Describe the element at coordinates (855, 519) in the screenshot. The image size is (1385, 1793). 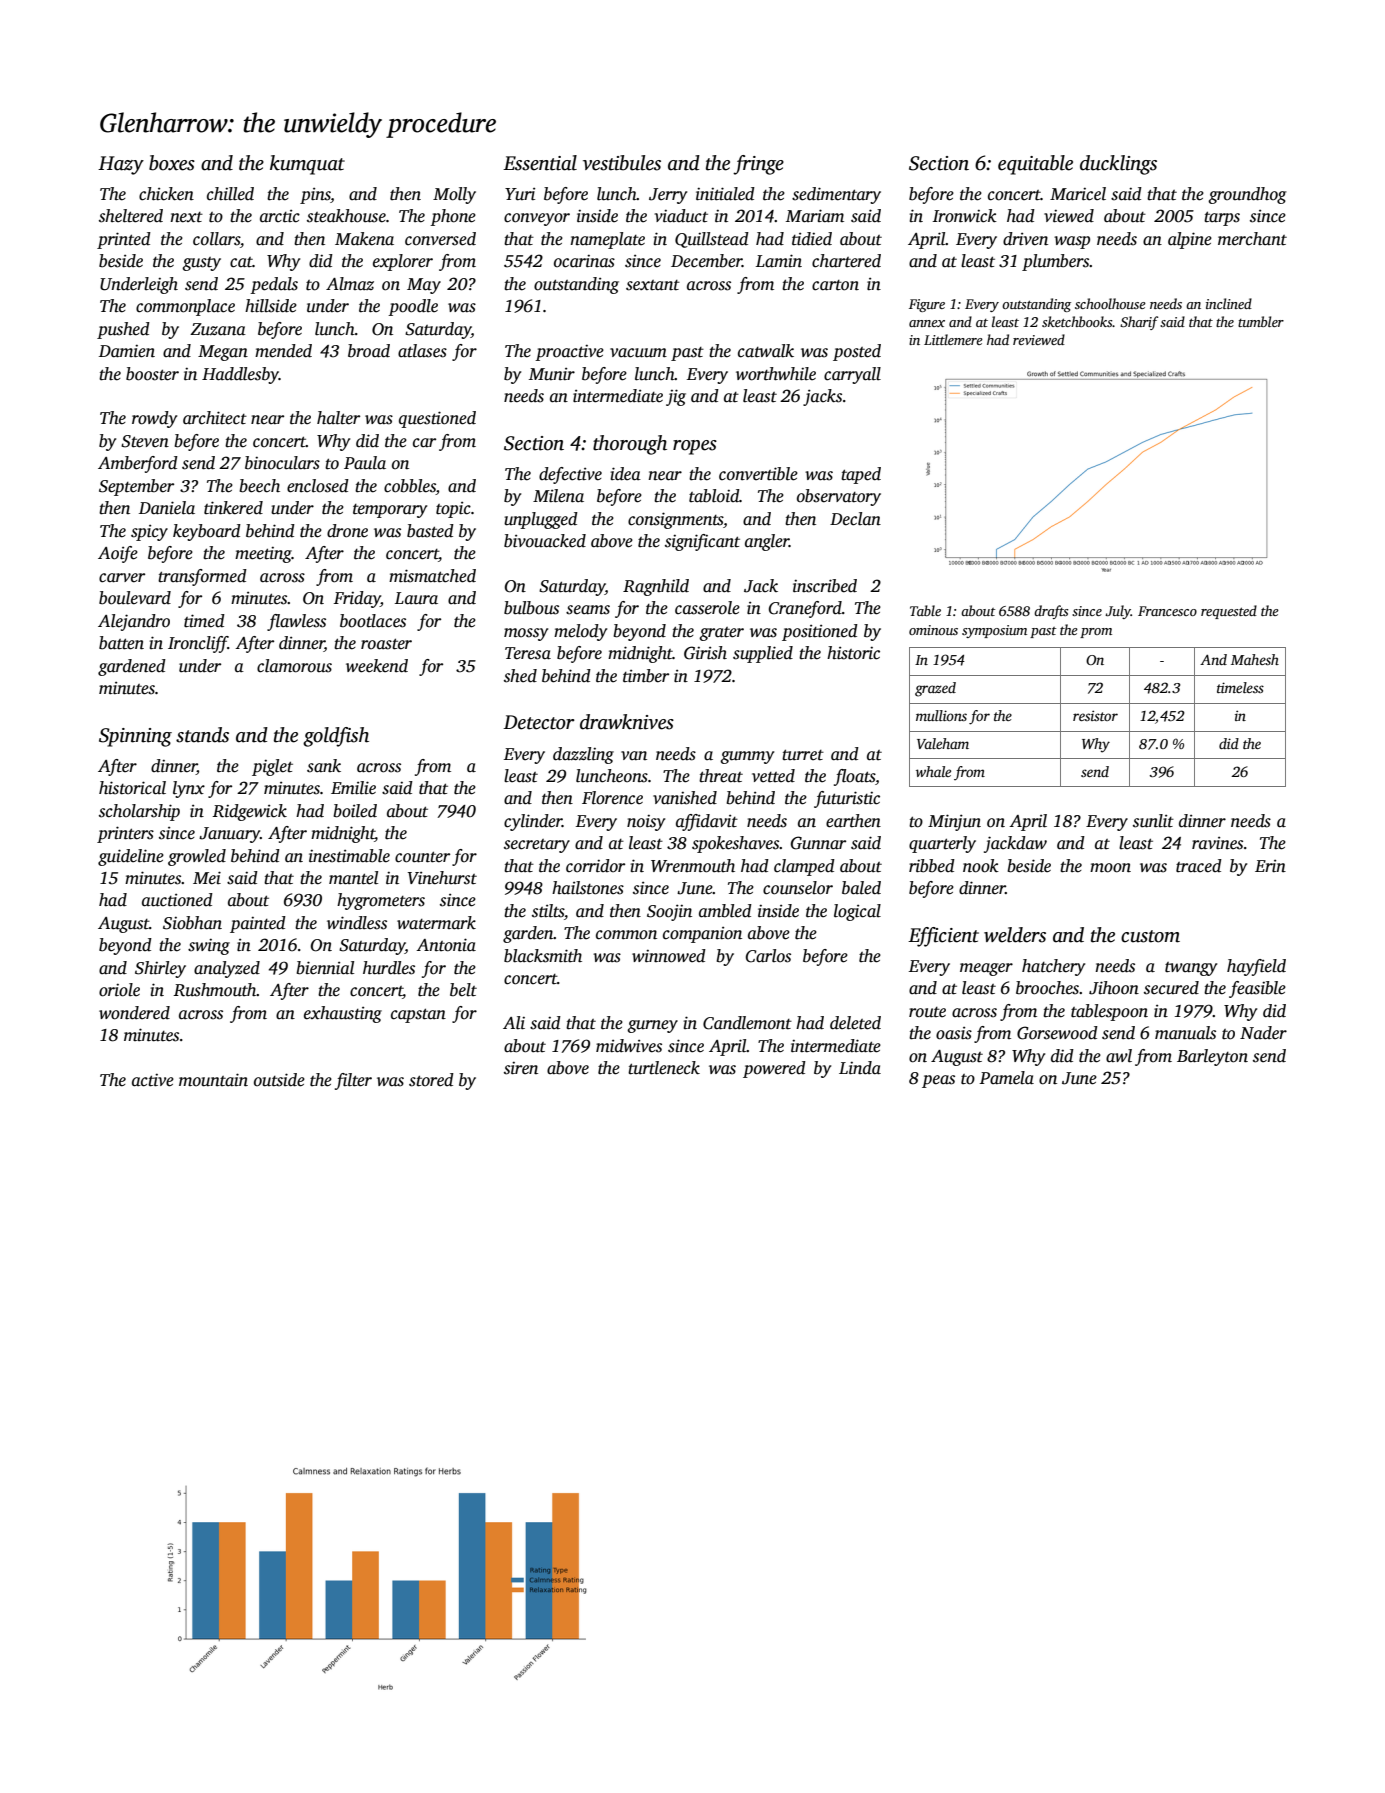
I see `Declan` at that location.
